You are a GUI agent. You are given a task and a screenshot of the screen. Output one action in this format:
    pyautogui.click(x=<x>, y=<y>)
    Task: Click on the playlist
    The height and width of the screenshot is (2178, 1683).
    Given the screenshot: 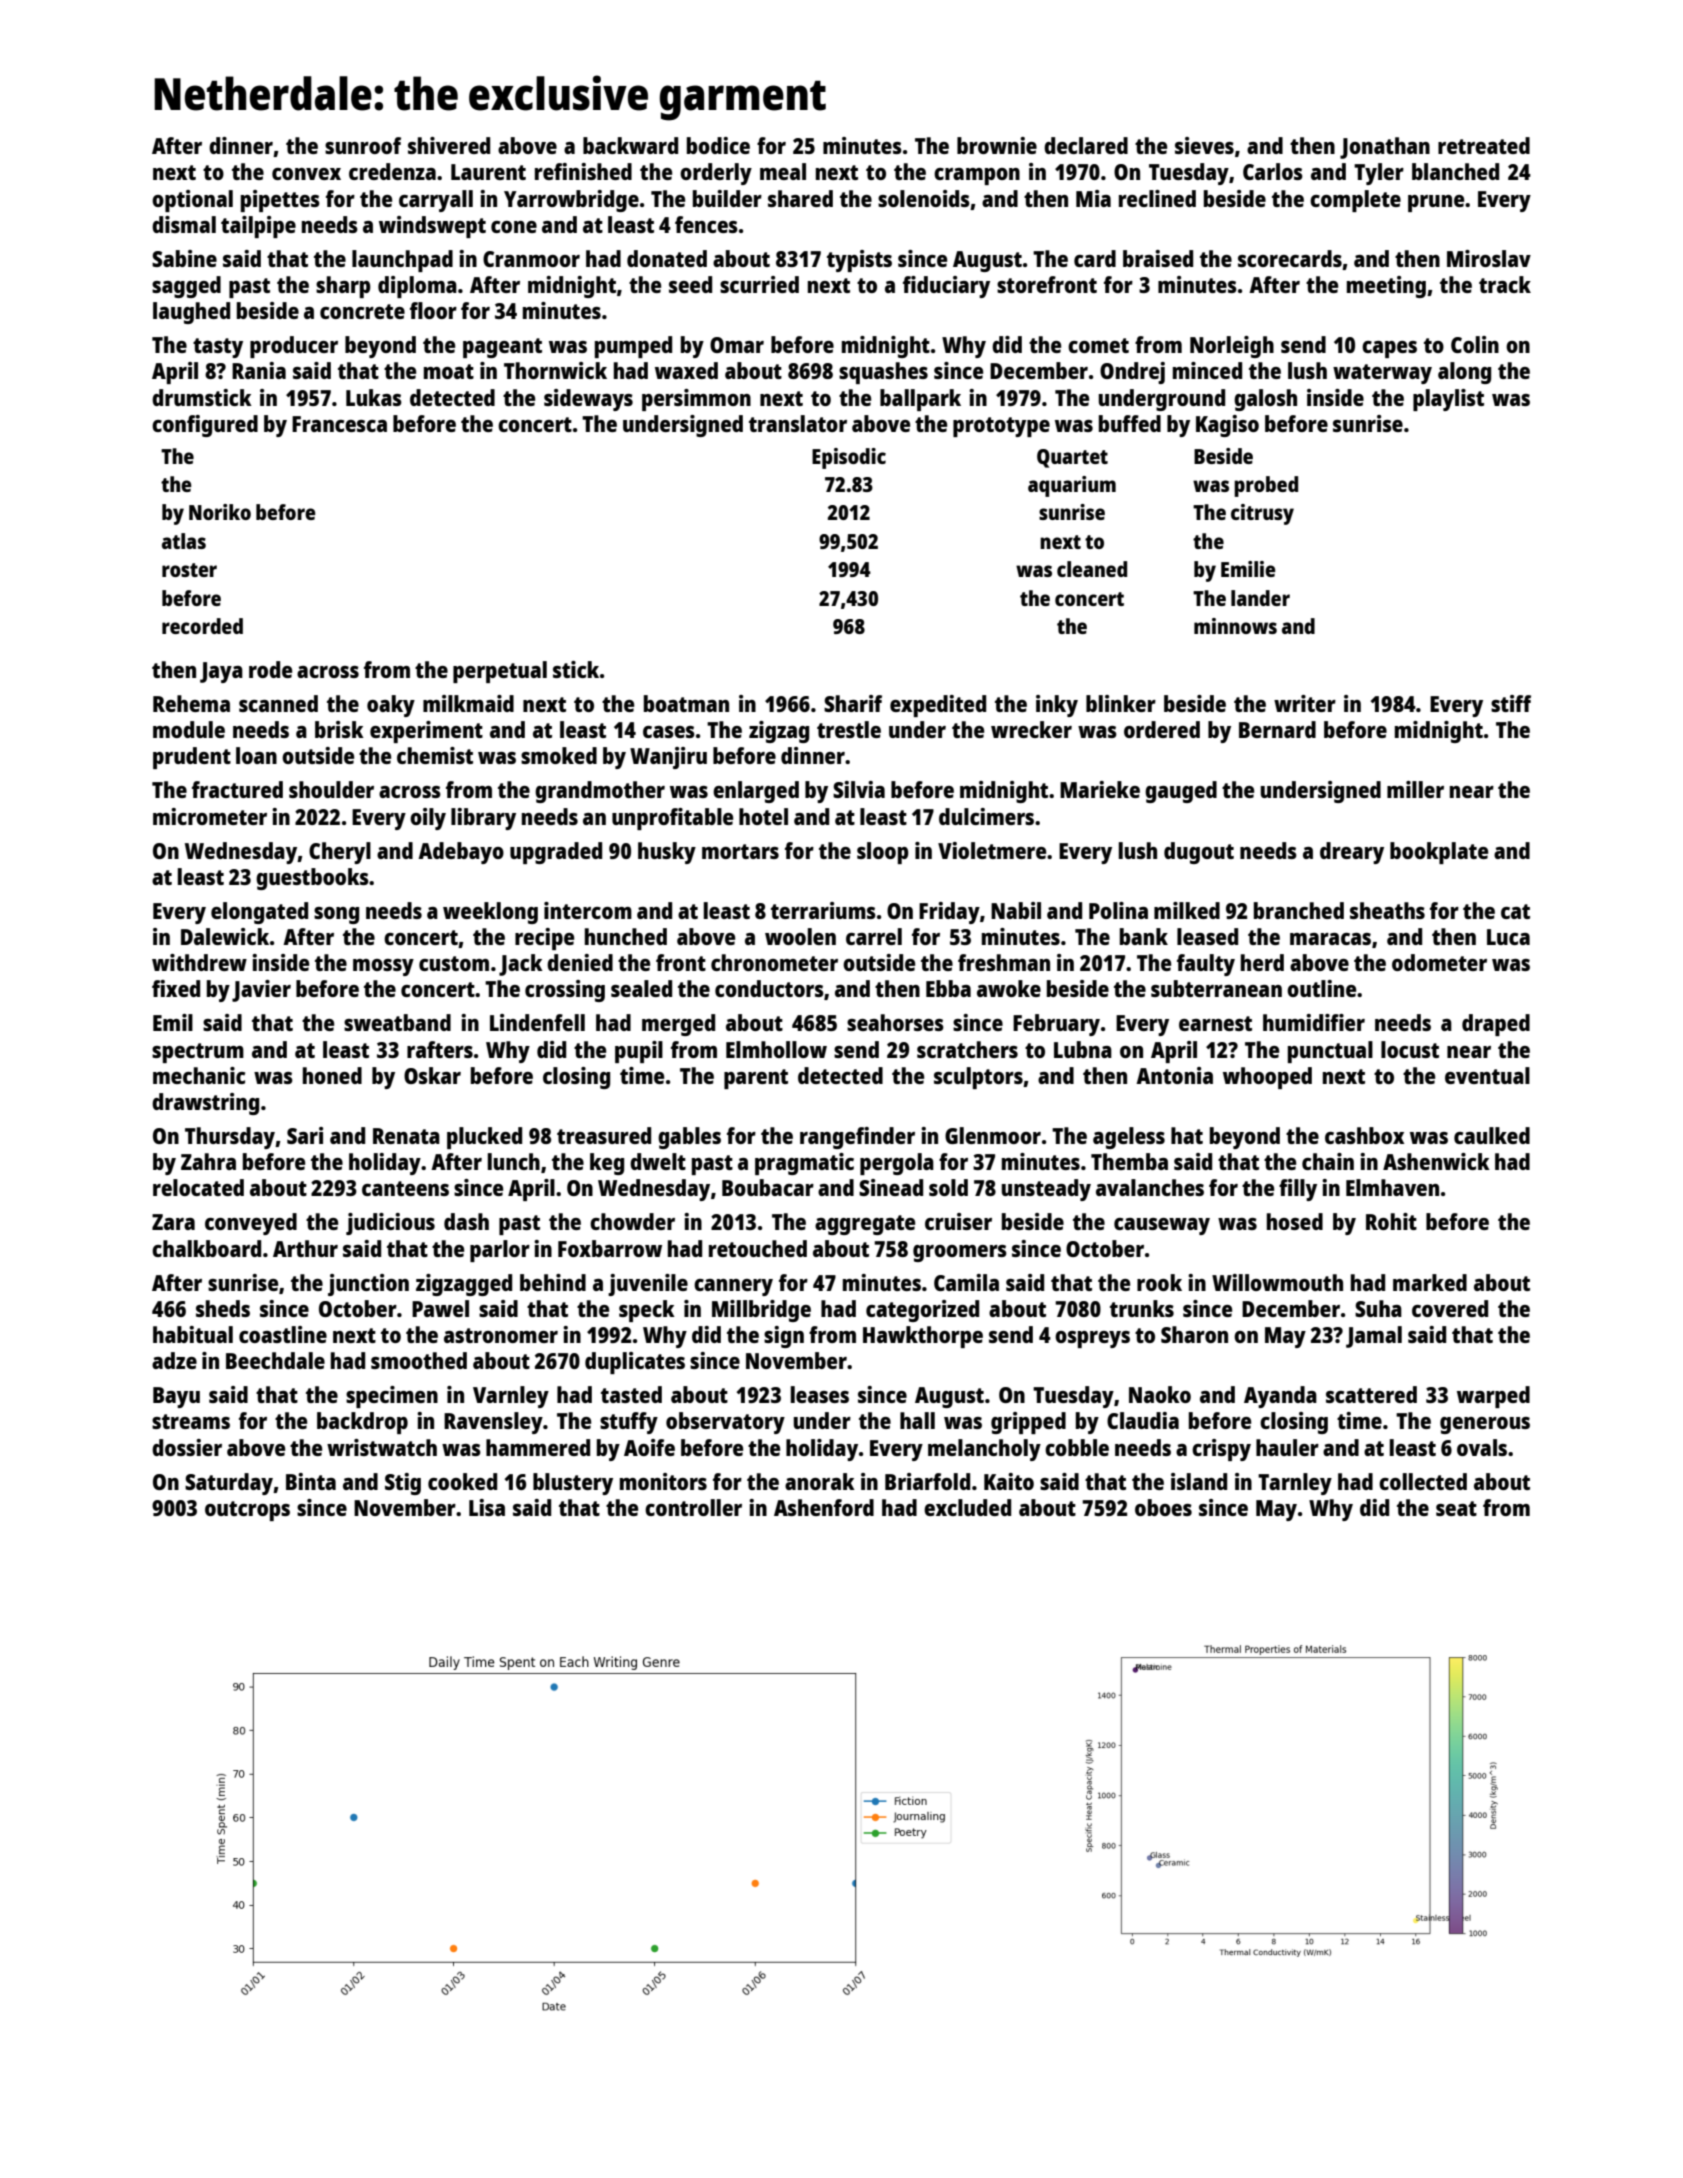 What is the action you would take?
    pyautogui.click(x=1448, y=400)
